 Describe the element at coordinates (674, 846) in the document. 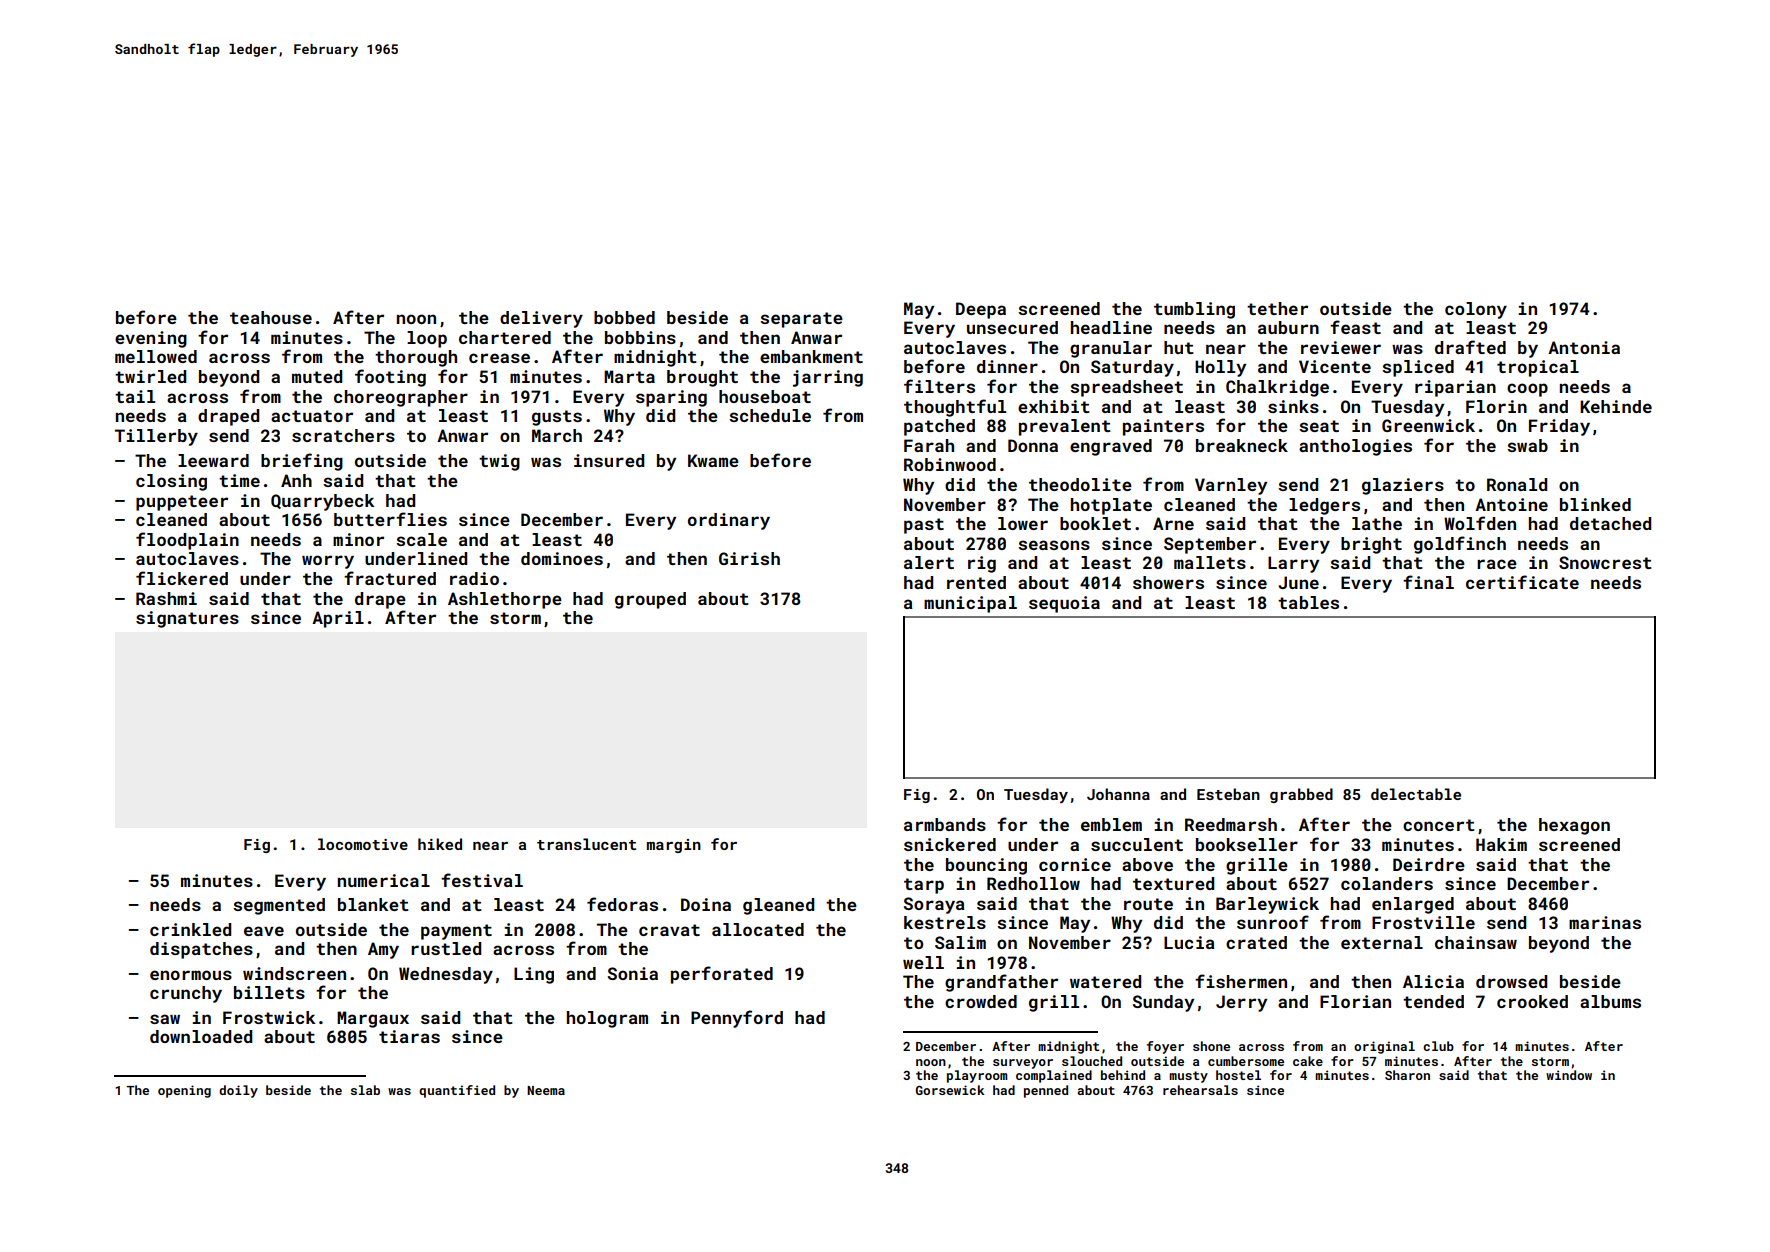

I see `margin` at that location.
